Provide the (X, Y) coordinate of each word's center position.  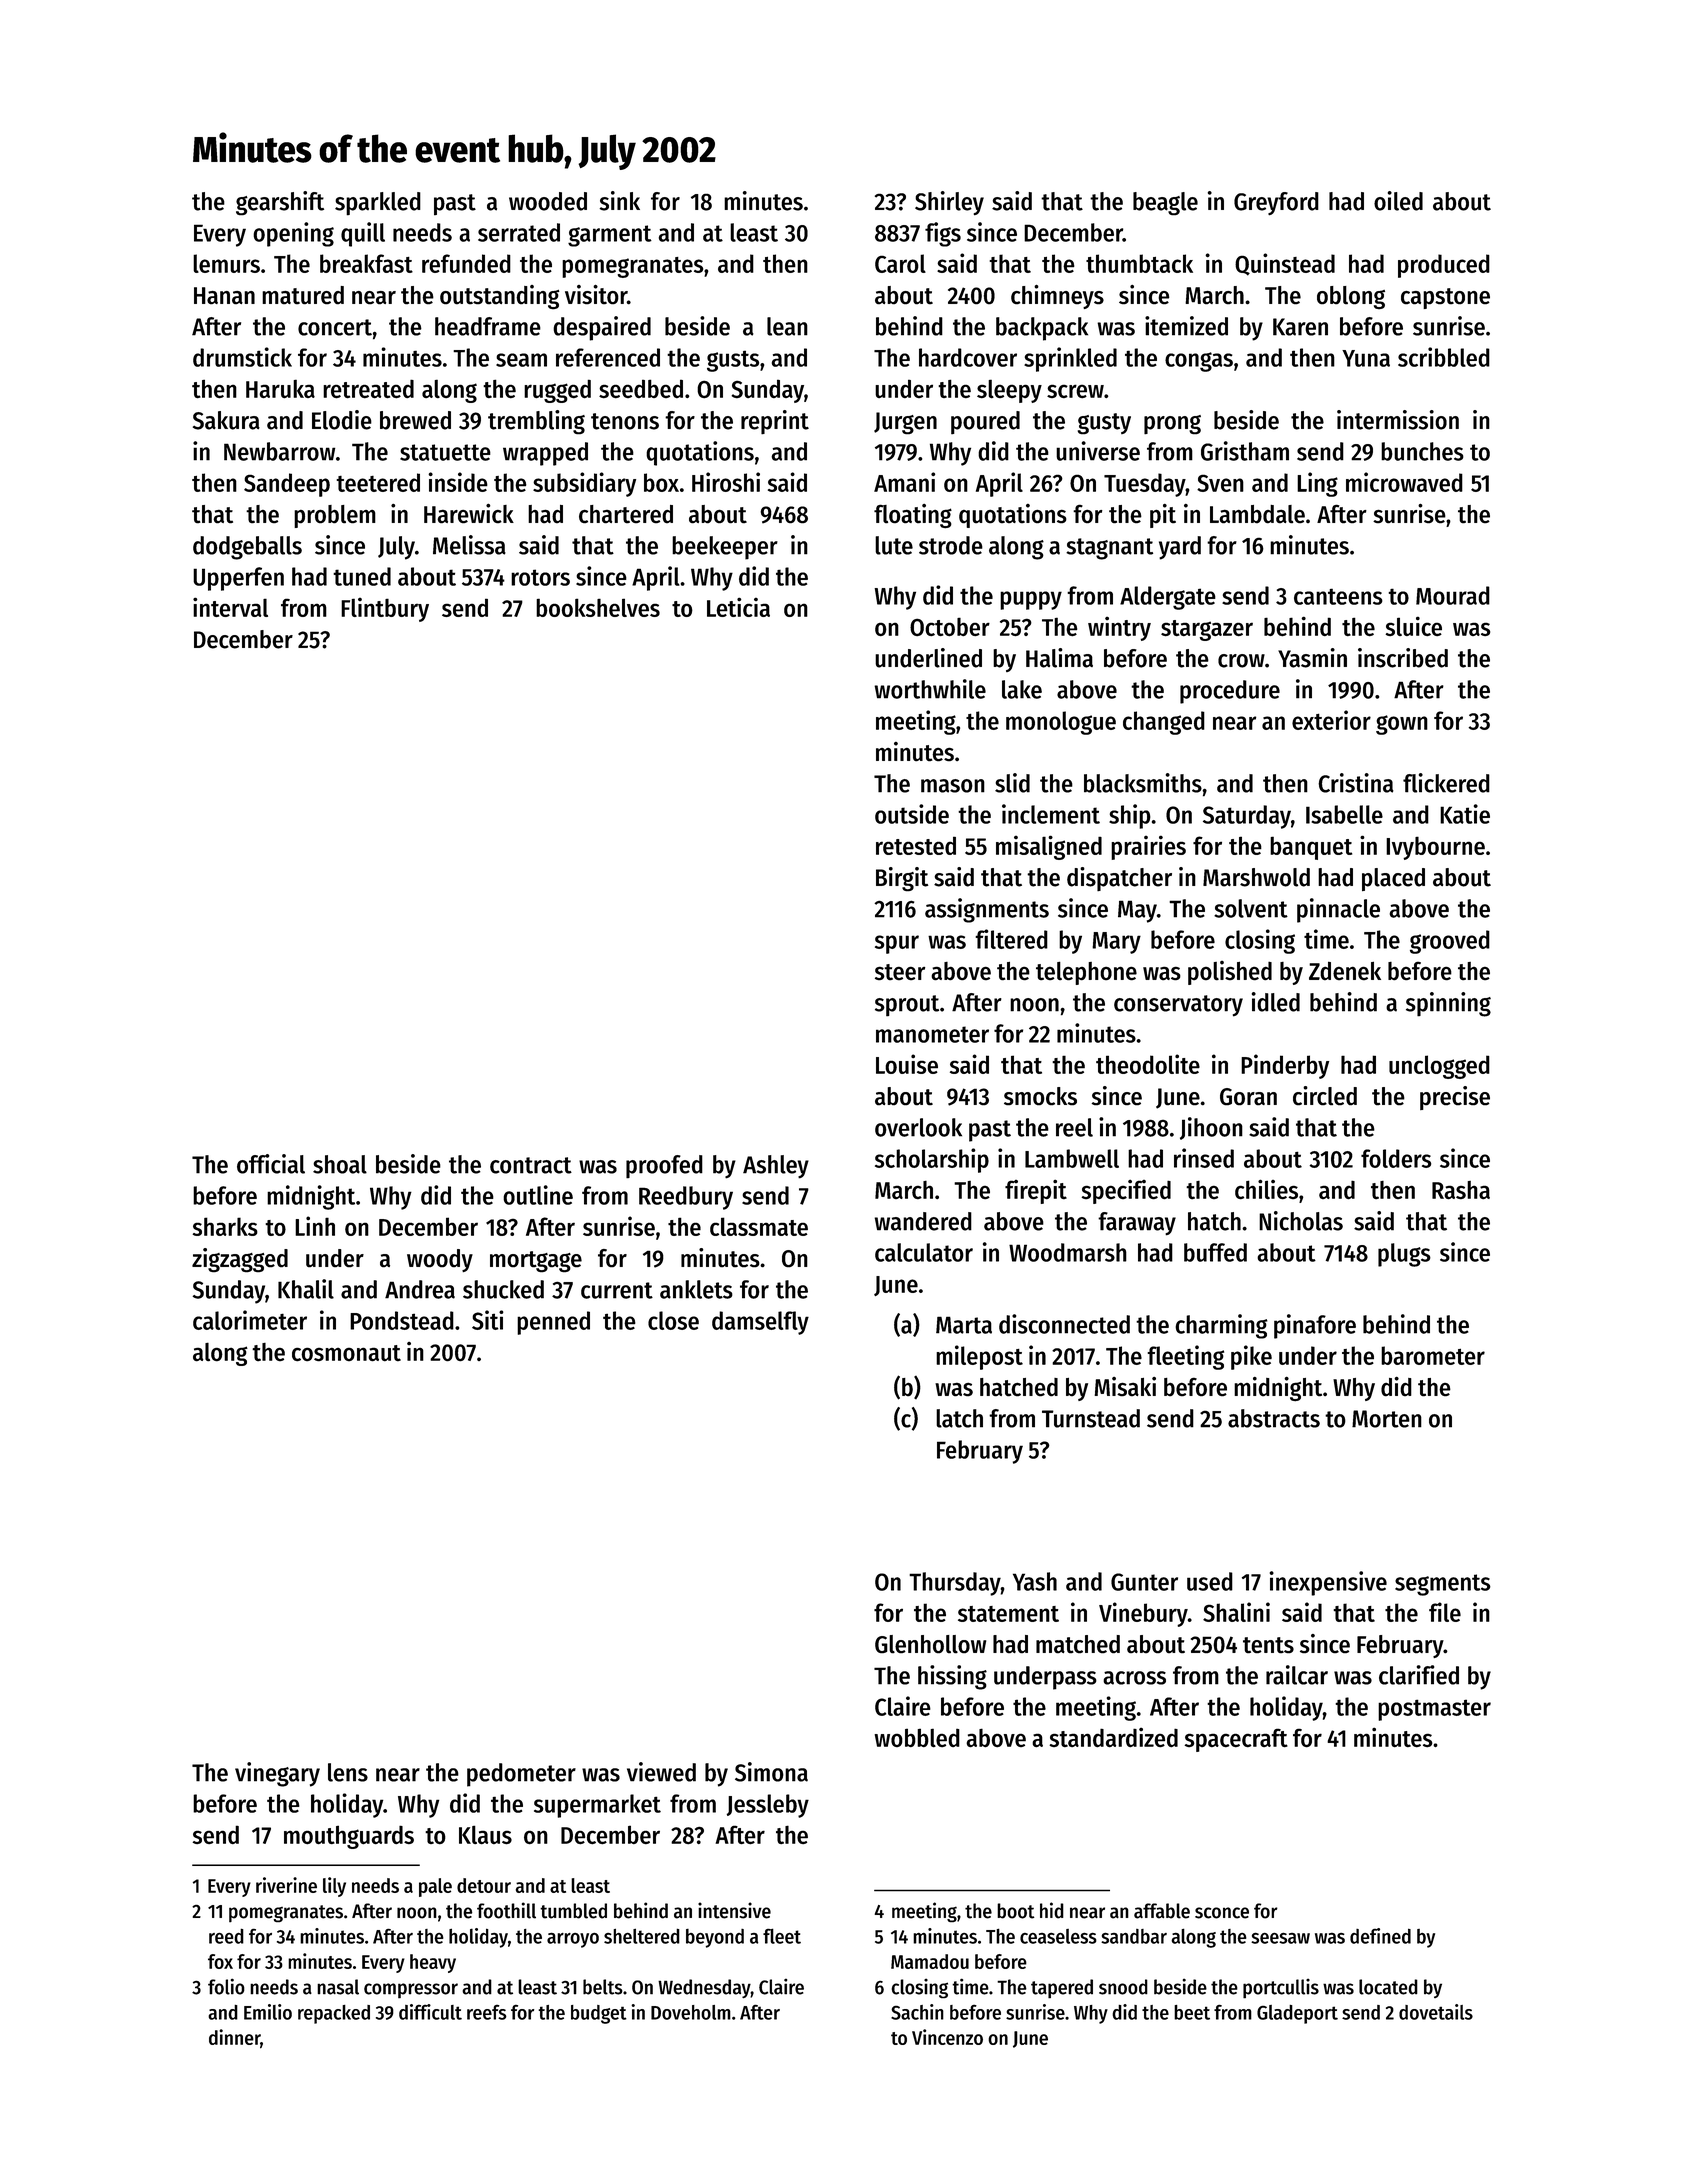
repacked (334, 2014)
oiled (1398, 201)
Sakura (226, 420)
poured (985, 423)
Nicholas (1301, 1221)
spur (897, 944)
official (271, 1164)
